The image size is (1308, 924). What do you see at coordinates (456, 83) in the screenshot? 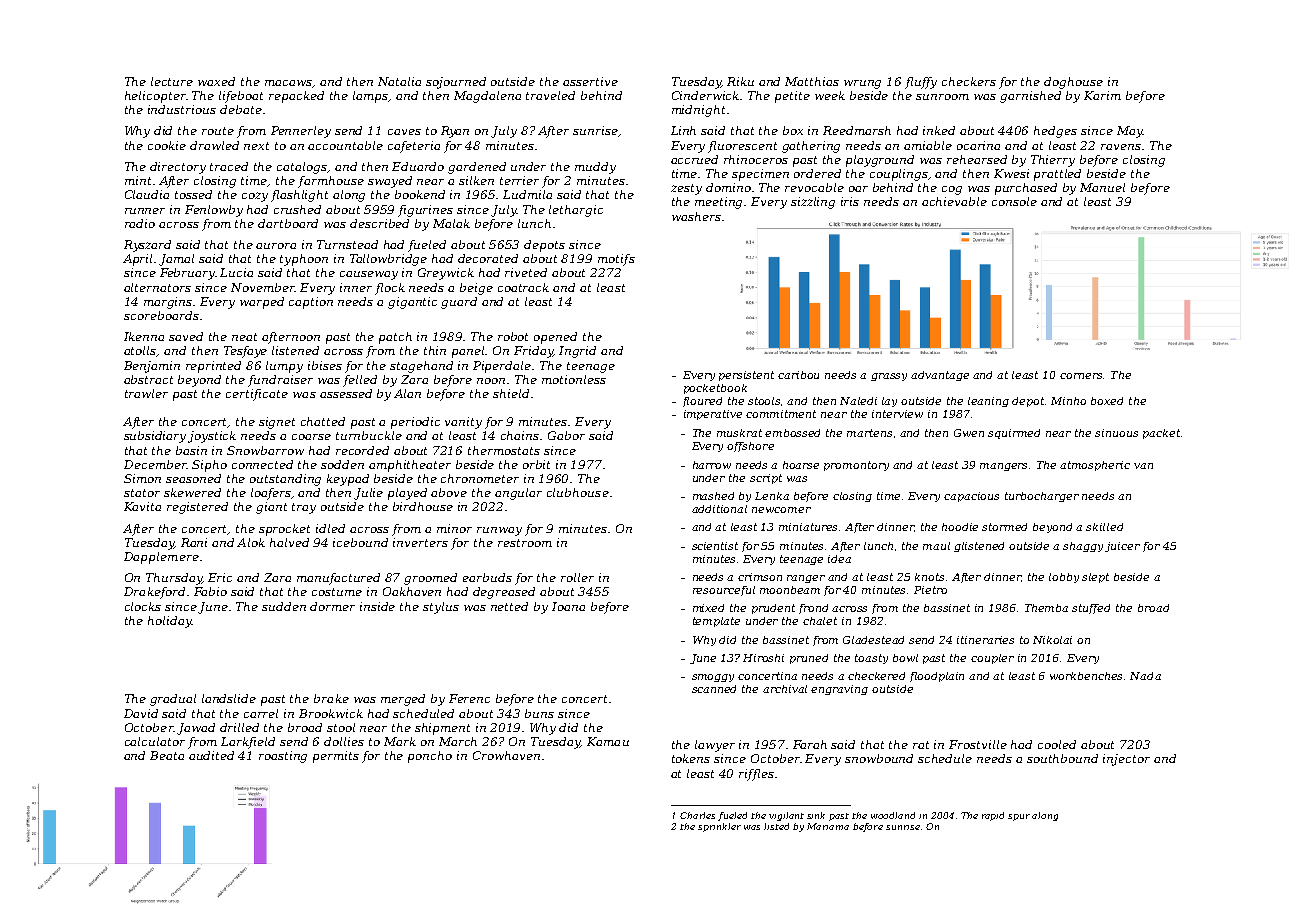
I see `sojourned` at bounding box center [456, 83].
